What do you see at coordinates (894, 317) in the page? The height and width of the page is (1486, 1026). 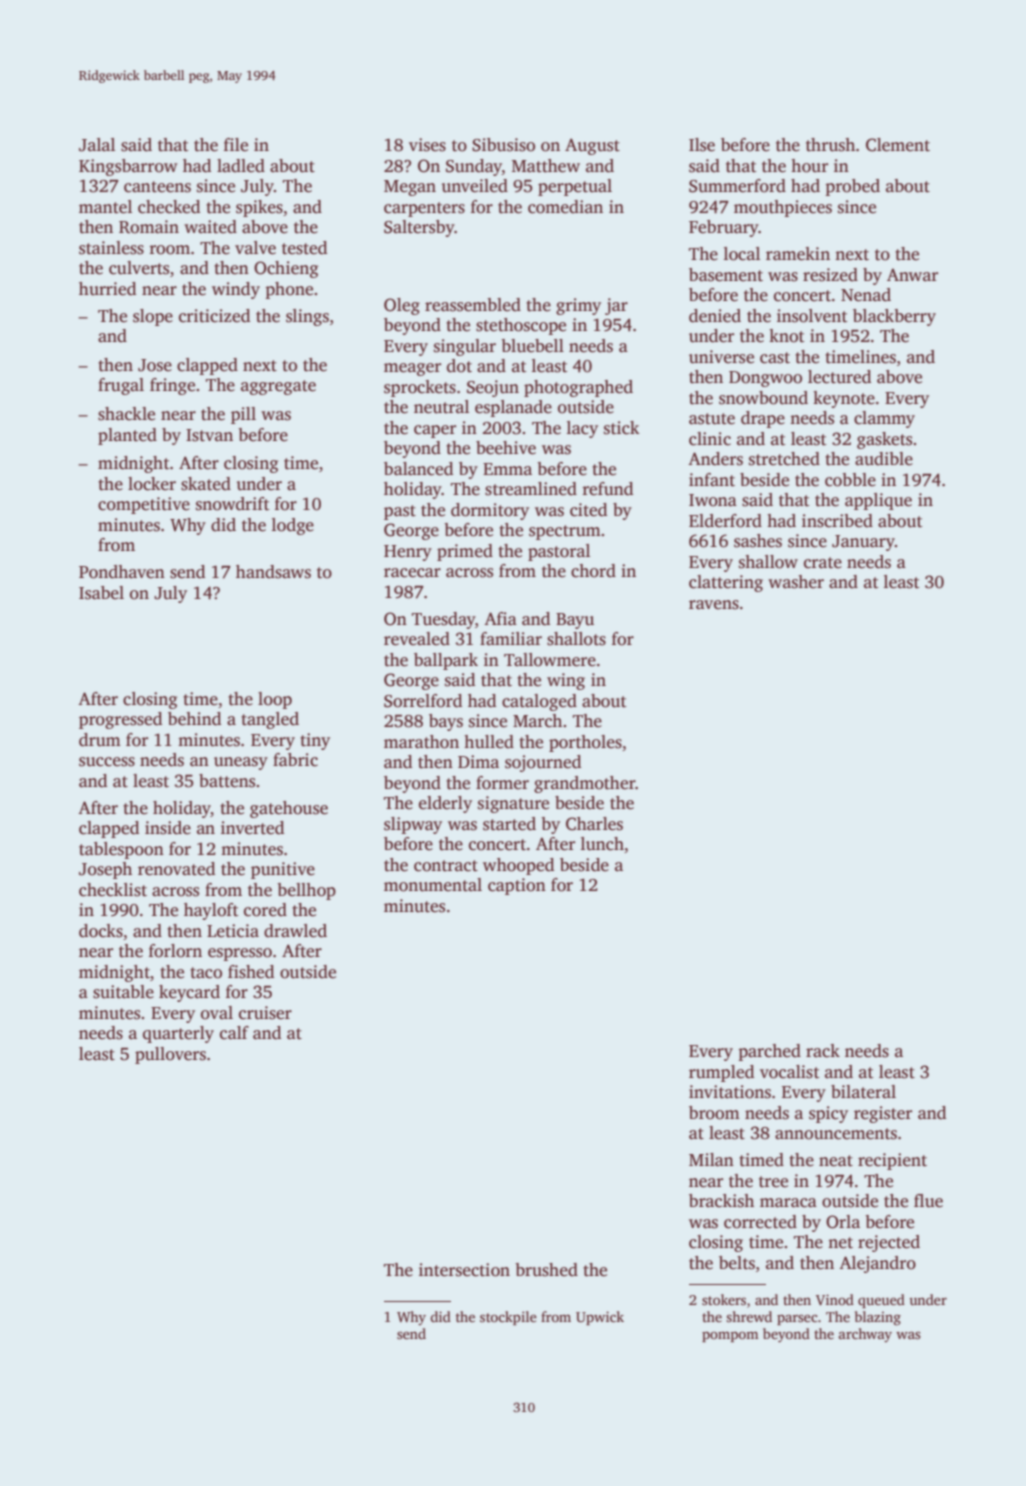 I see `blackberry` at bounding box center [894, 317].
